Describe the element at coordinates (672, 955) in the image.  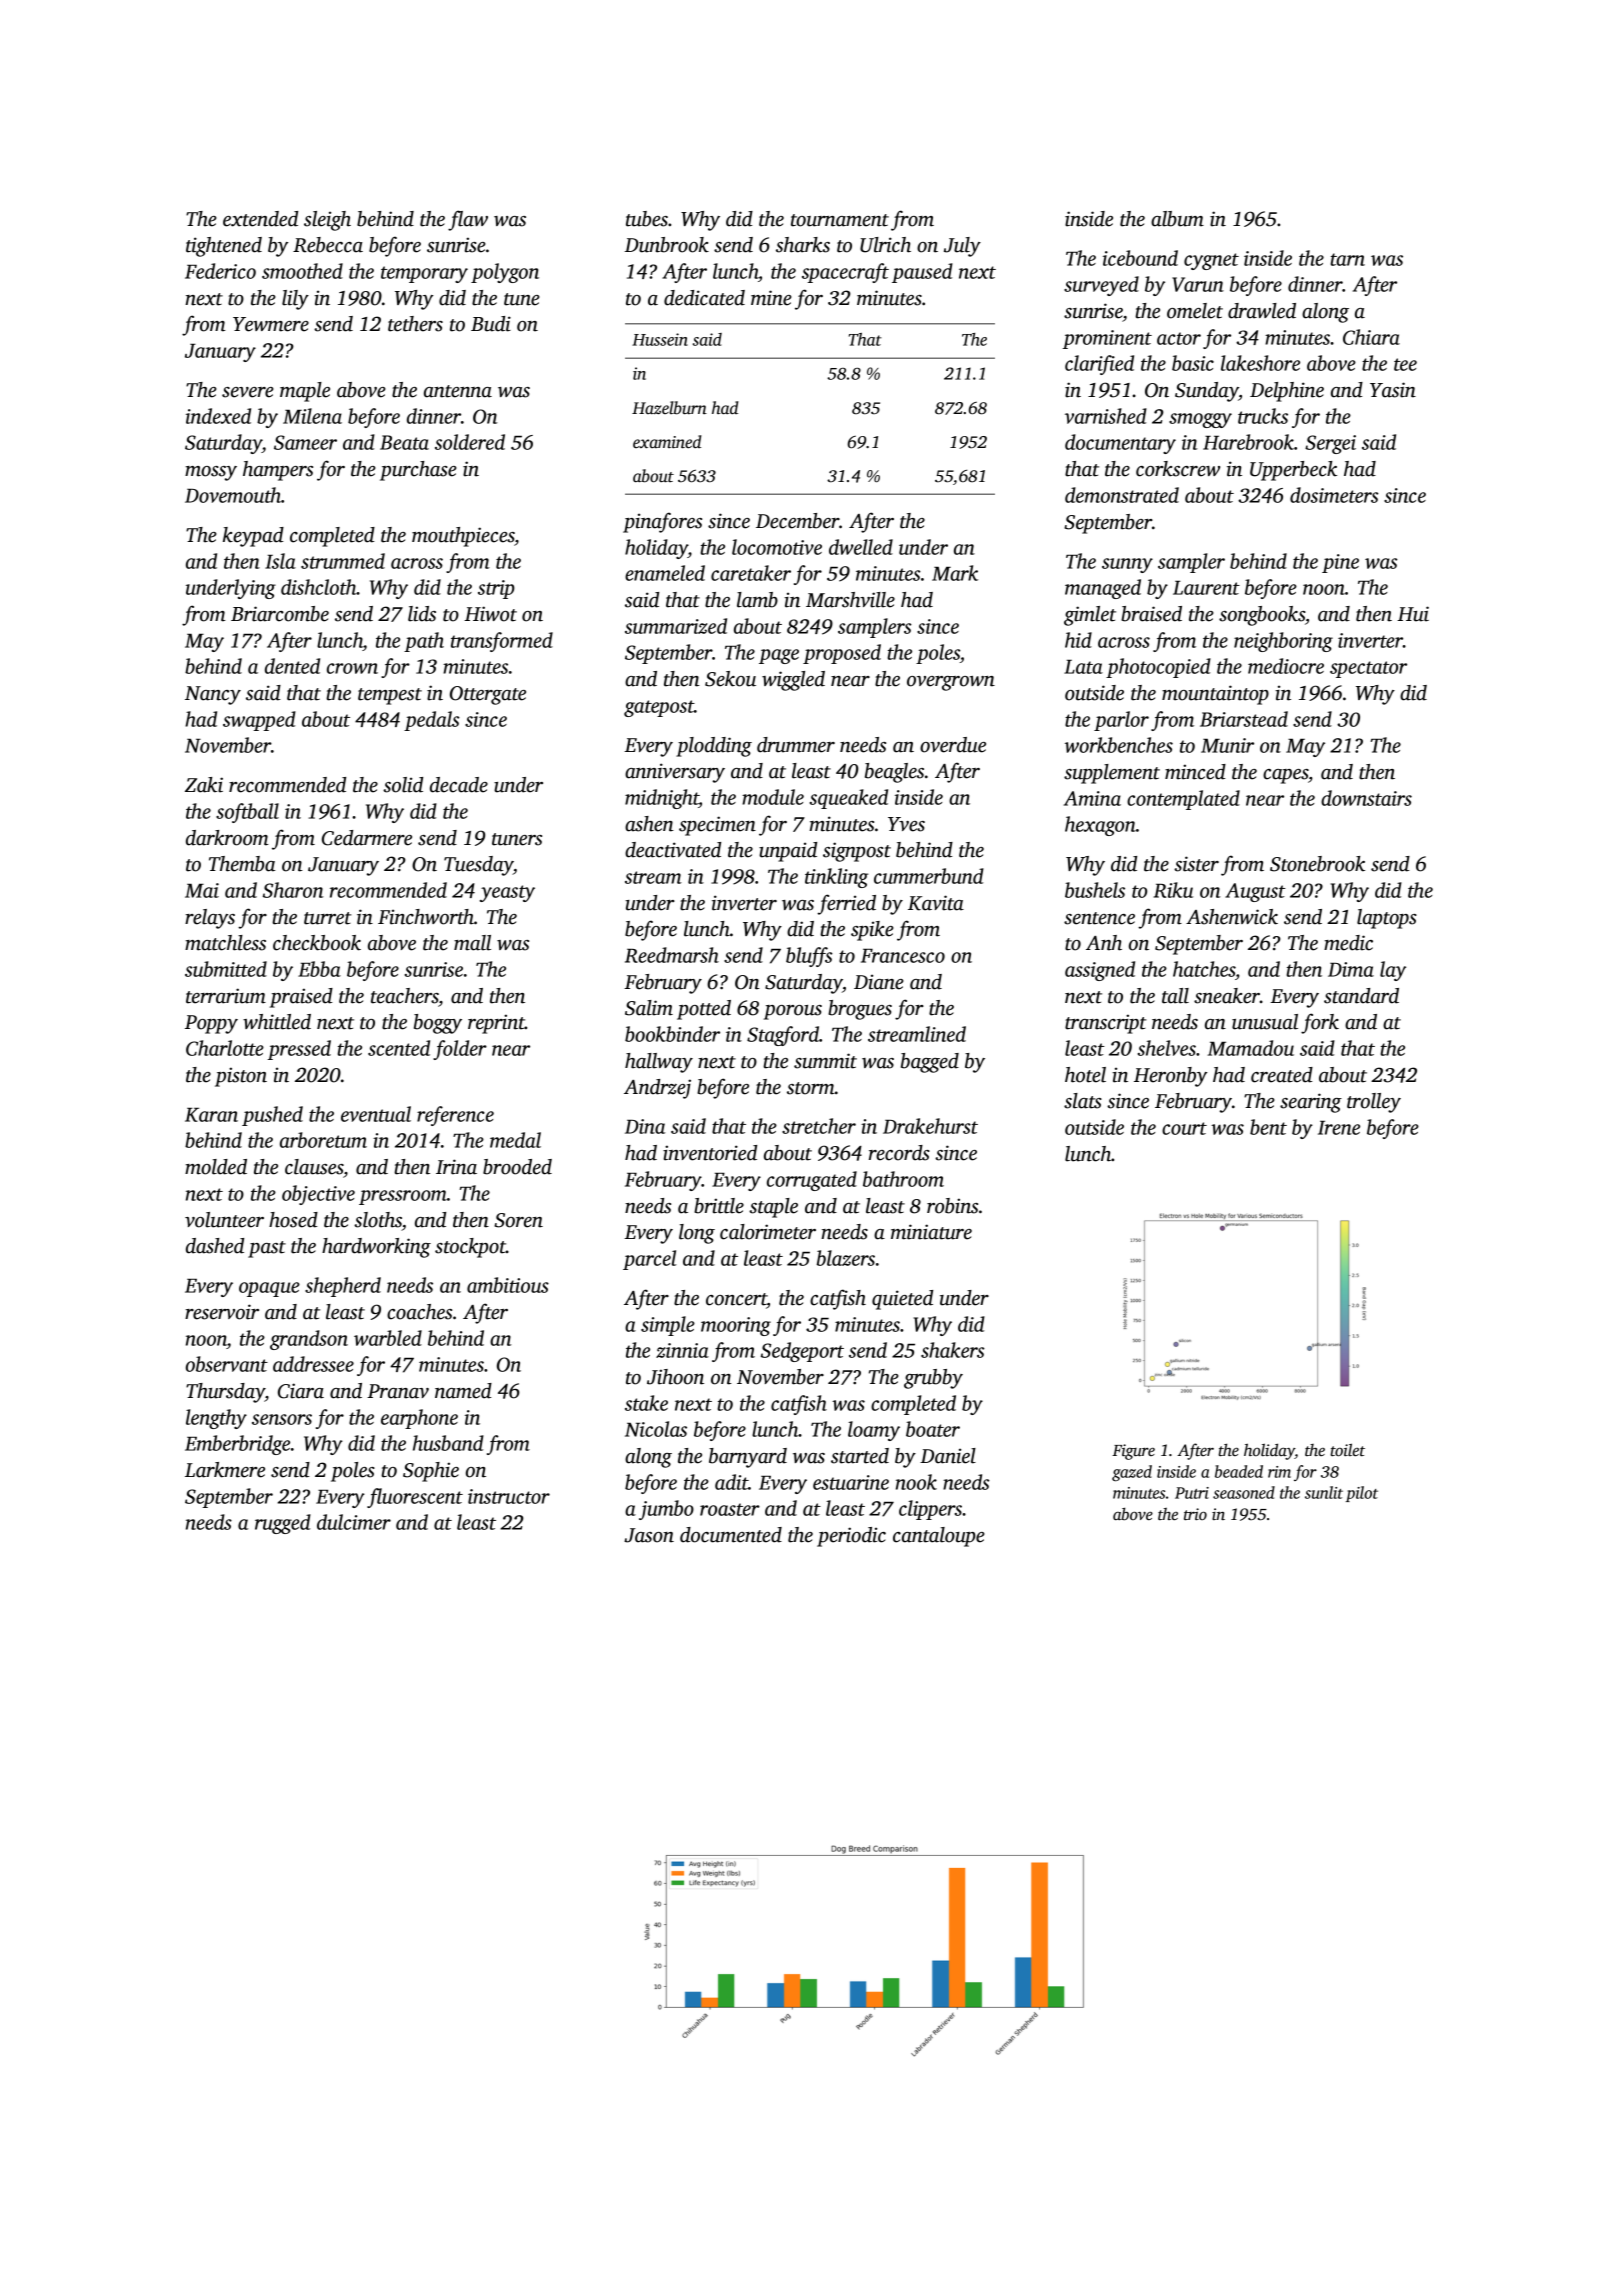
I see `Reedmarsh` at that location.
